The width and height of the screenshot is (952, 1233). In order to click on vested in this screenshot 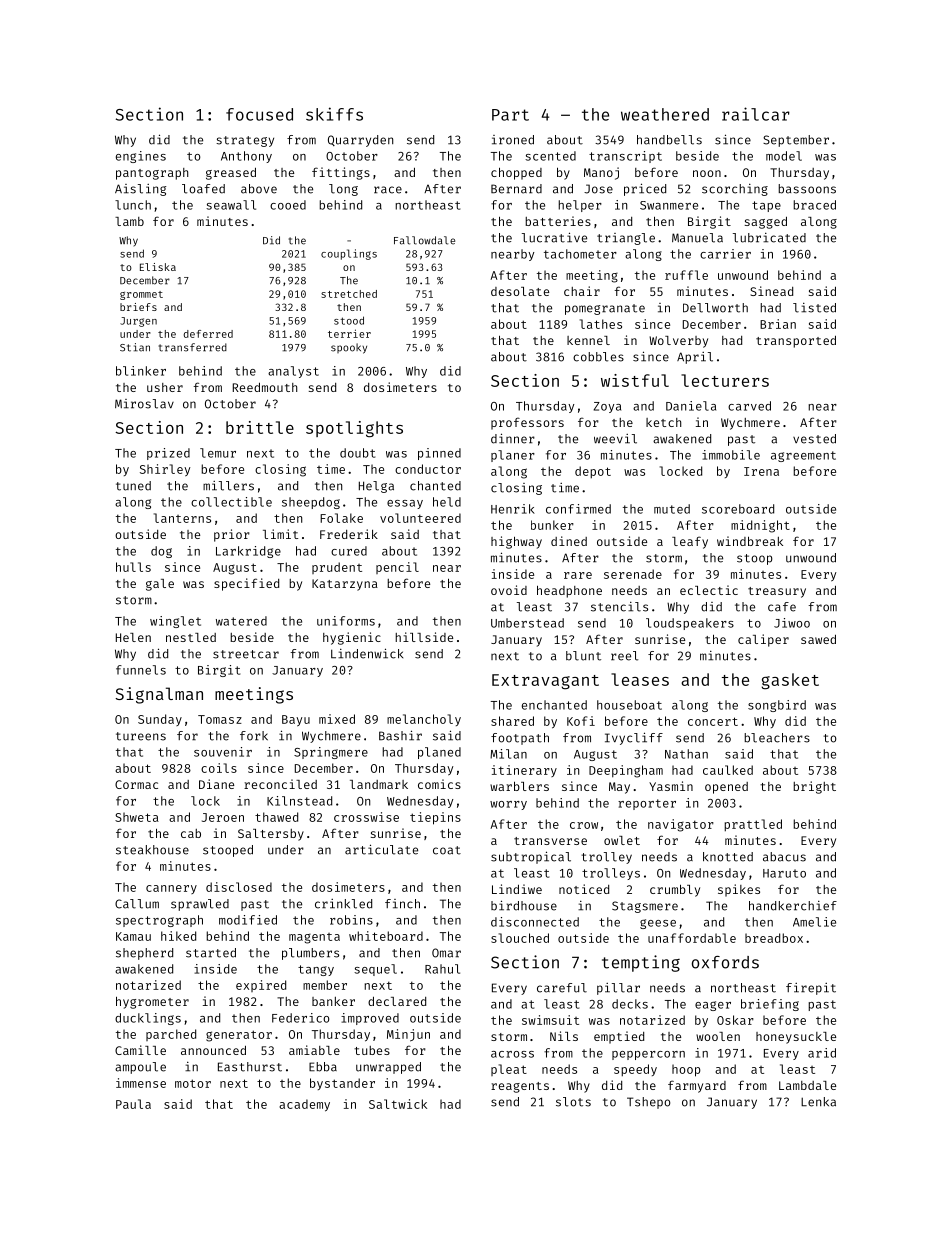, I will do `click(814, 439)`.
